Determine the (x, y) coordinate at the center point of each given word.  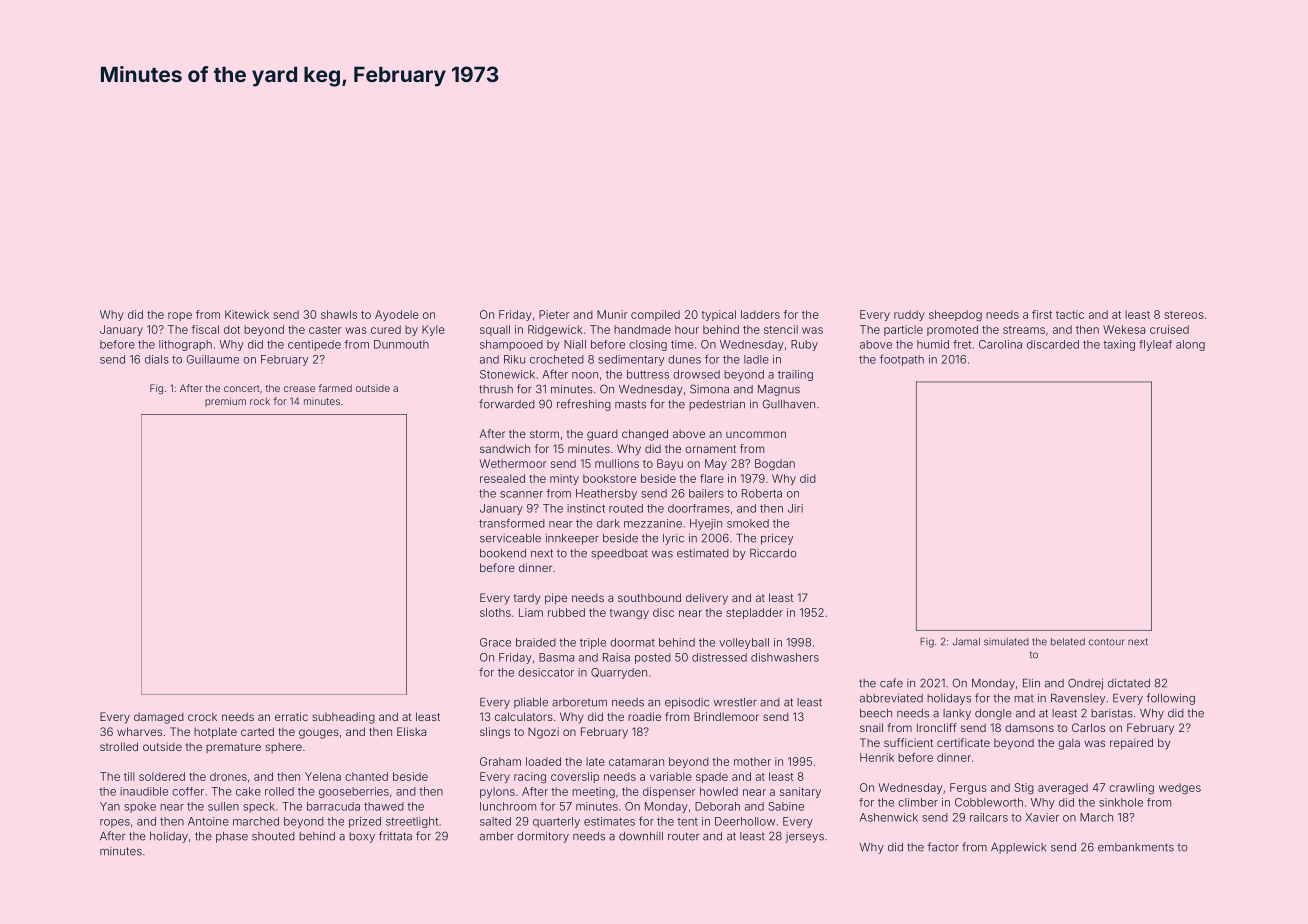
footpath (902, 360)
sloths (495, 612)
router (683, 836)
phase (232, 837)
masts (630, 404)
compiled (655, 315)
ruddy (909, 315)
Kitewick (247, 314)
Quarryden (619, 673)
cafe (891, 683)
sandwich (505, 448)
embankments (1136, 847)
